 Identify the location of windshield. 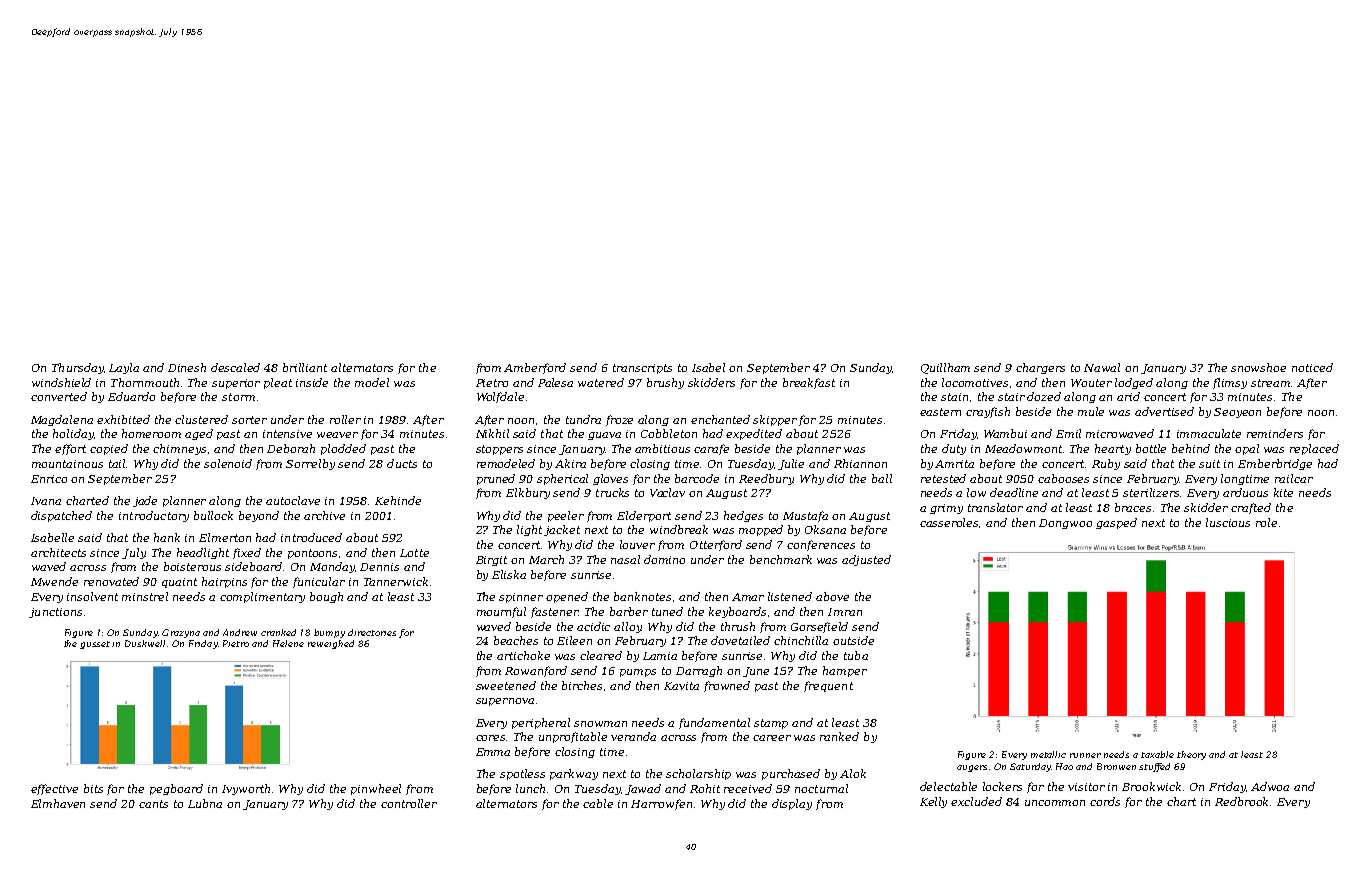
(61, 382).
